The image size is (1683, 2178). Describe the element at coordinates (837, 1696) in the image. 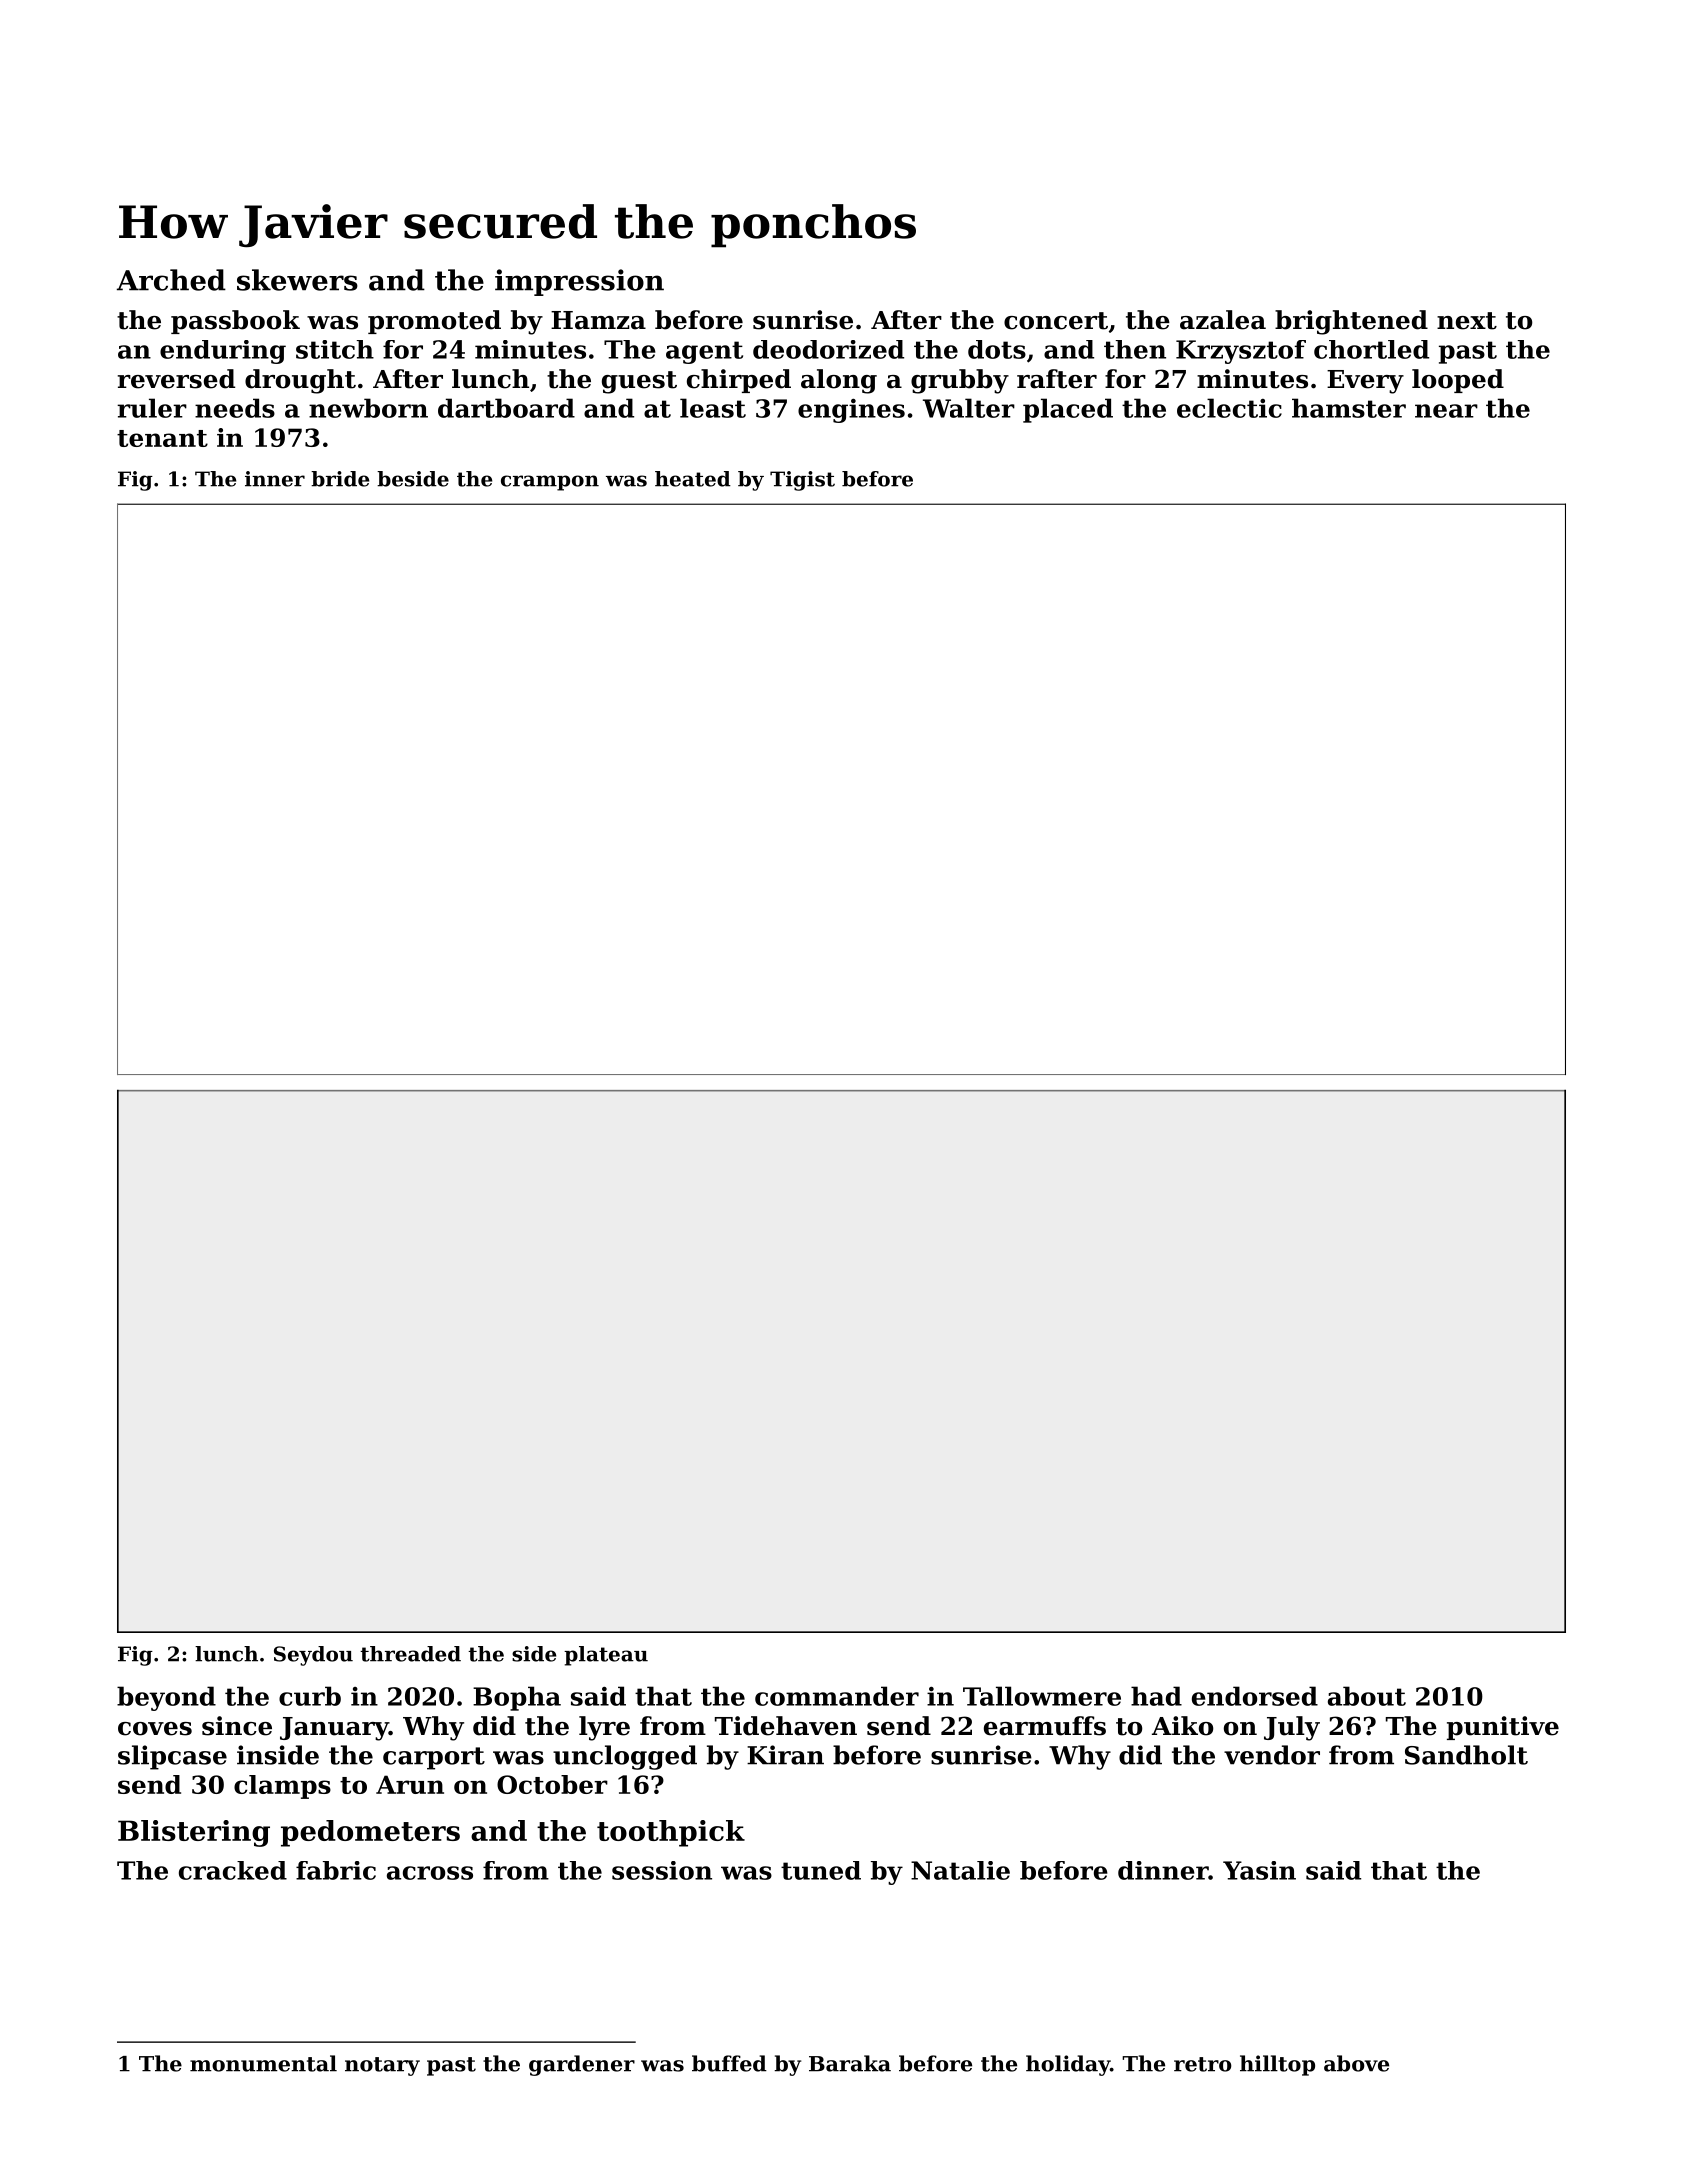

I see `commander` at that location.
